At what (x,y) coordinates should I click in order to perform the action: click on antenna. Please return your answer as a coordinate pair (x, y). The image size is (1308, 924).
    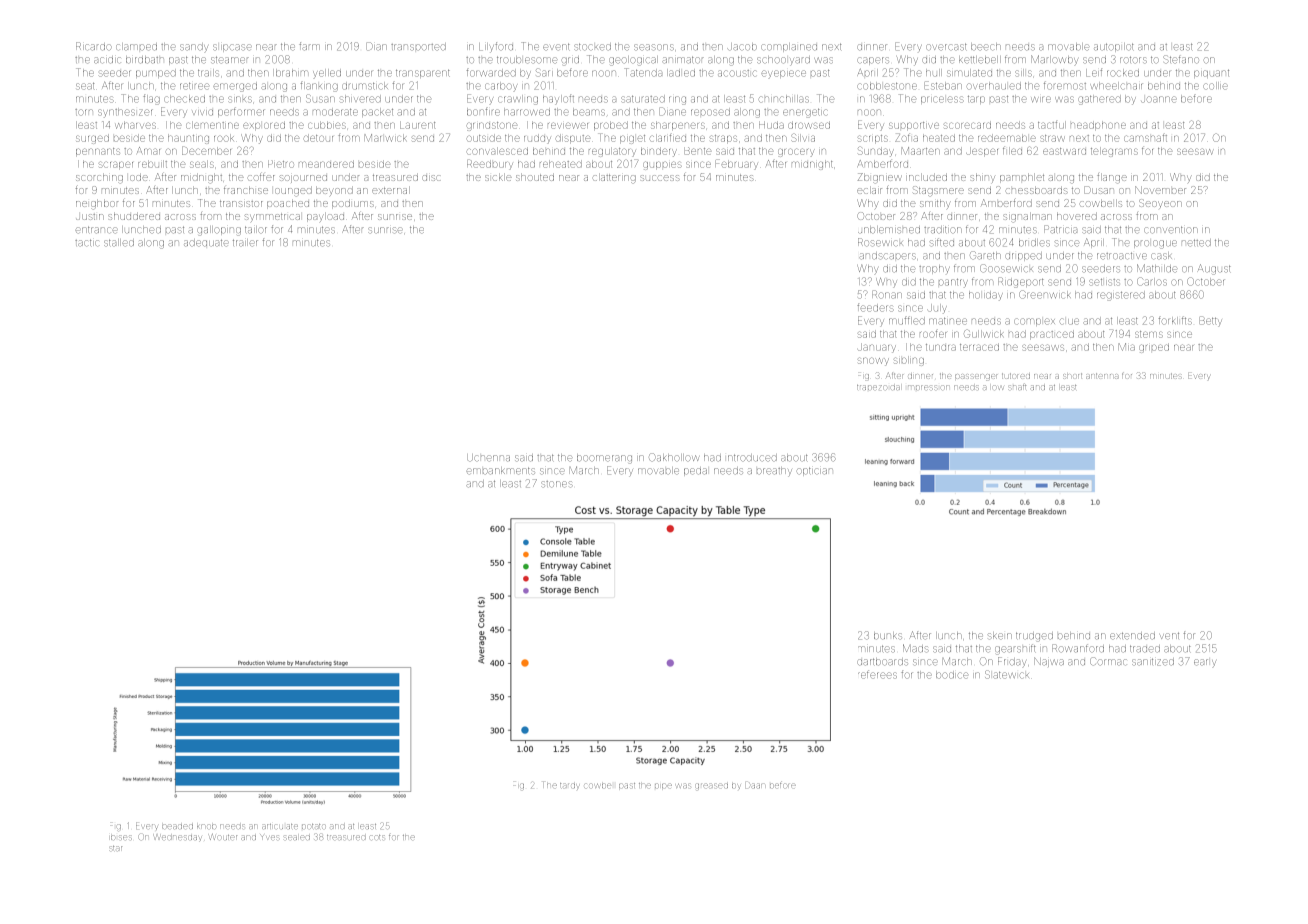
    Looking at the image, I should click on (1102, 376).
